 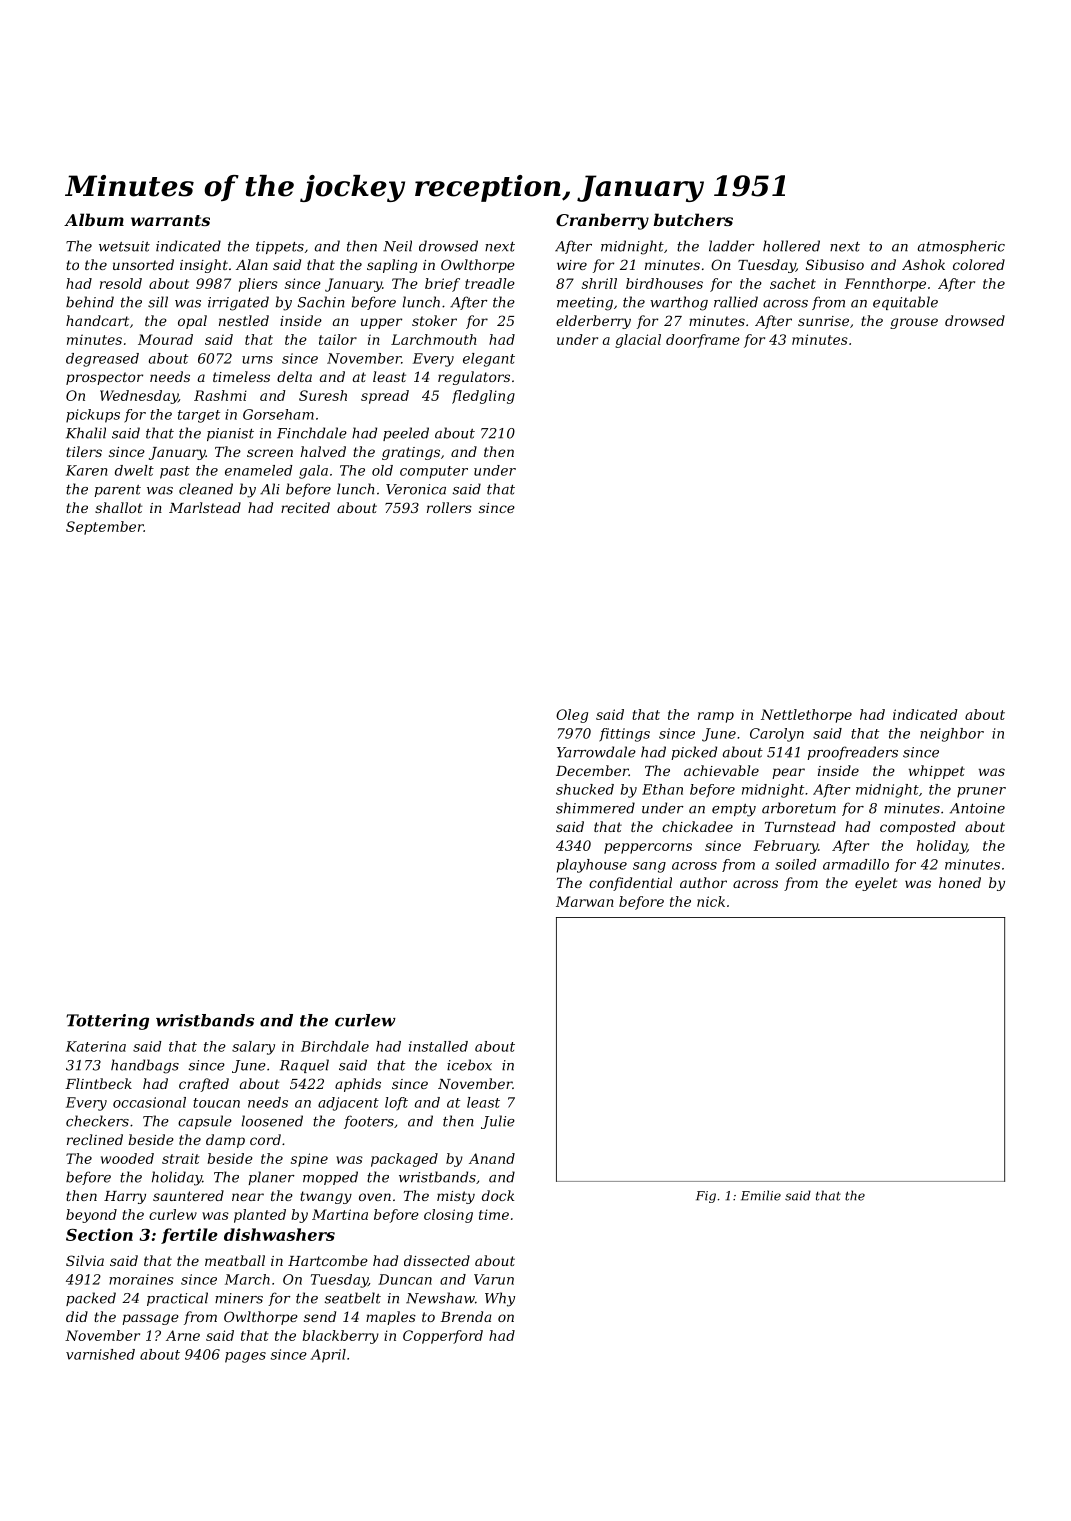 I want to click on Rashmi, so click(x=220, y=395).
